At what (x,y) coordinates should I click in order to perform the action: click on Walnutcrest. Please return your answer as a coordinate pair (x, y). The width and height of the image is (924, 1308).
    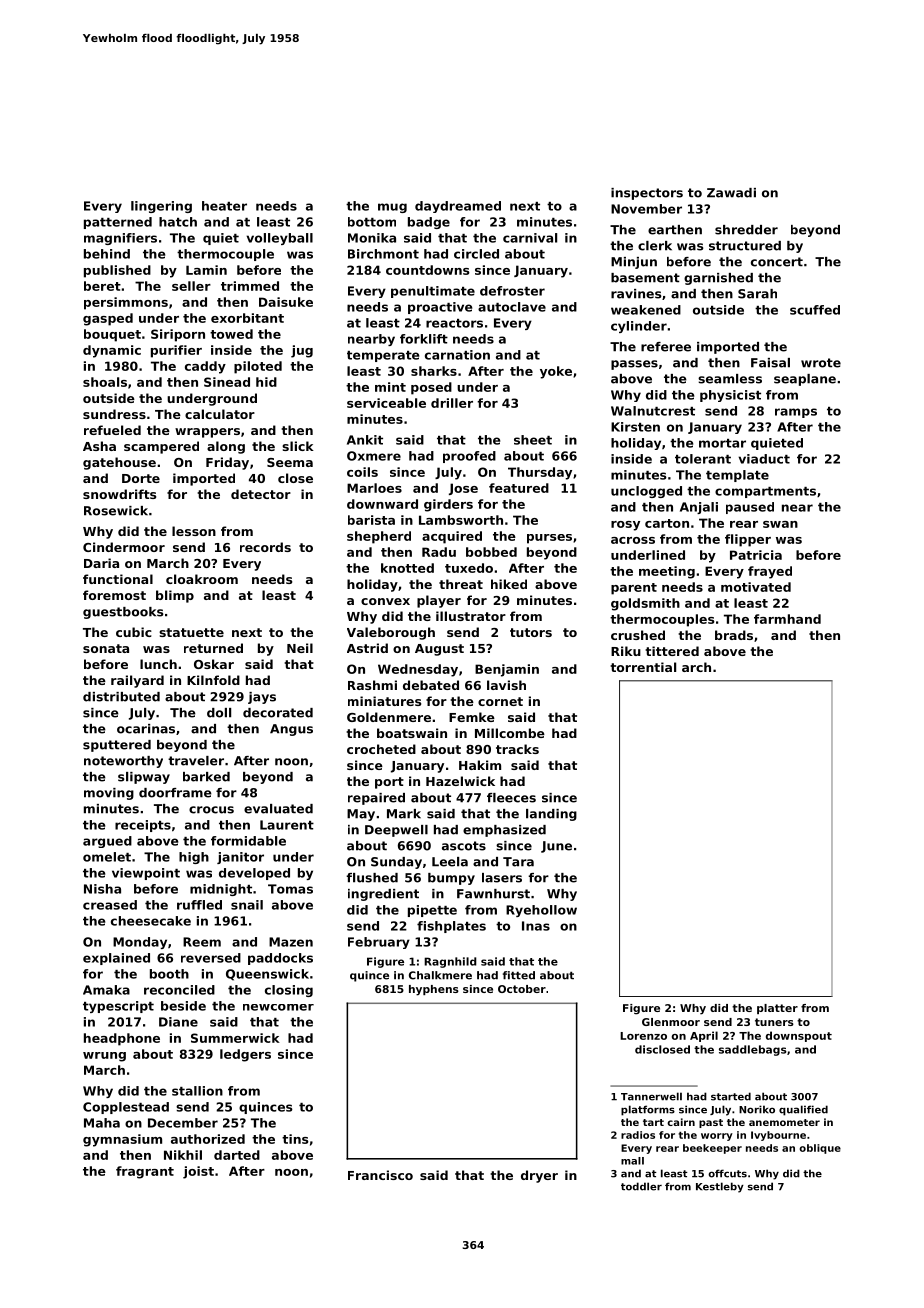
    Looking at the image, I should click on (653, 411).
